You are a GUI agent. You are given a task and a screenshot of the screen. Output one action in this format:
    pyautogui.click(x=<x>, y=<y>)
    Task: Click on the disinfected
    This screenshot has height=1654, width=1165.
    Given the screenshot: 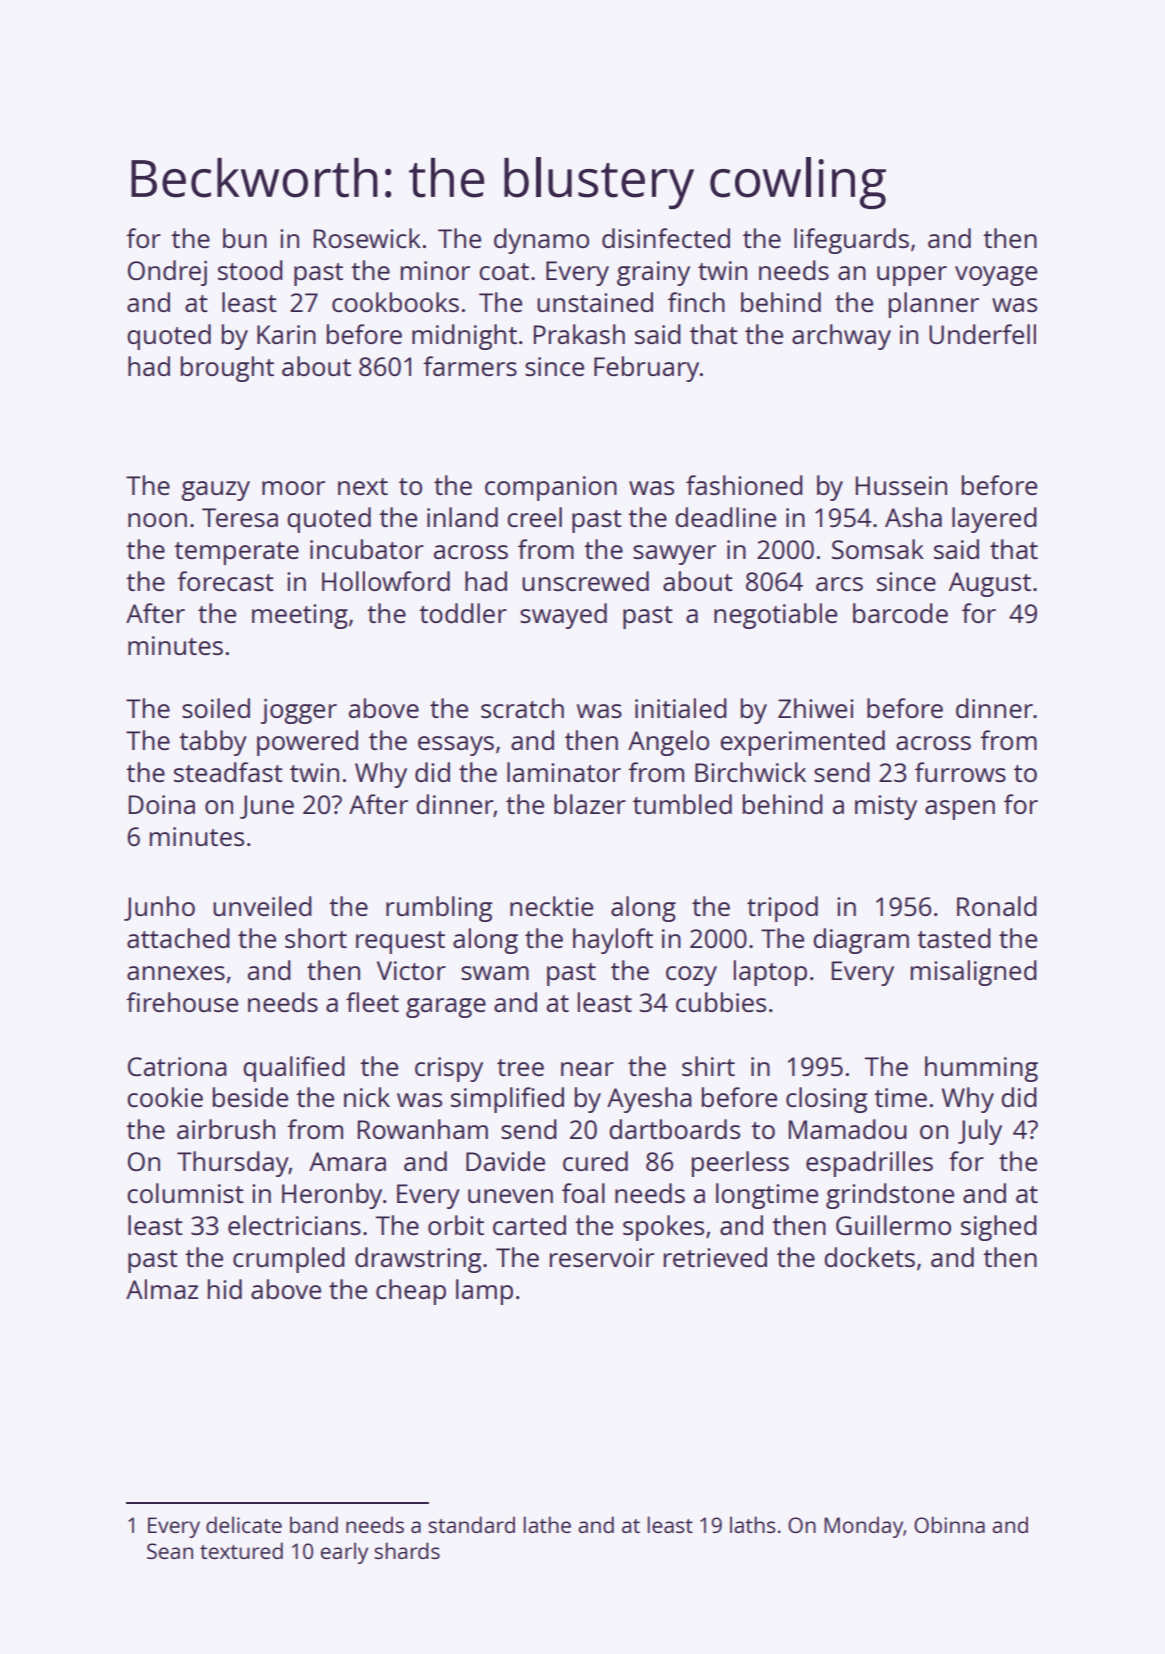 What is the action you would take?
    pyautogui.click(x=666, y=238)
